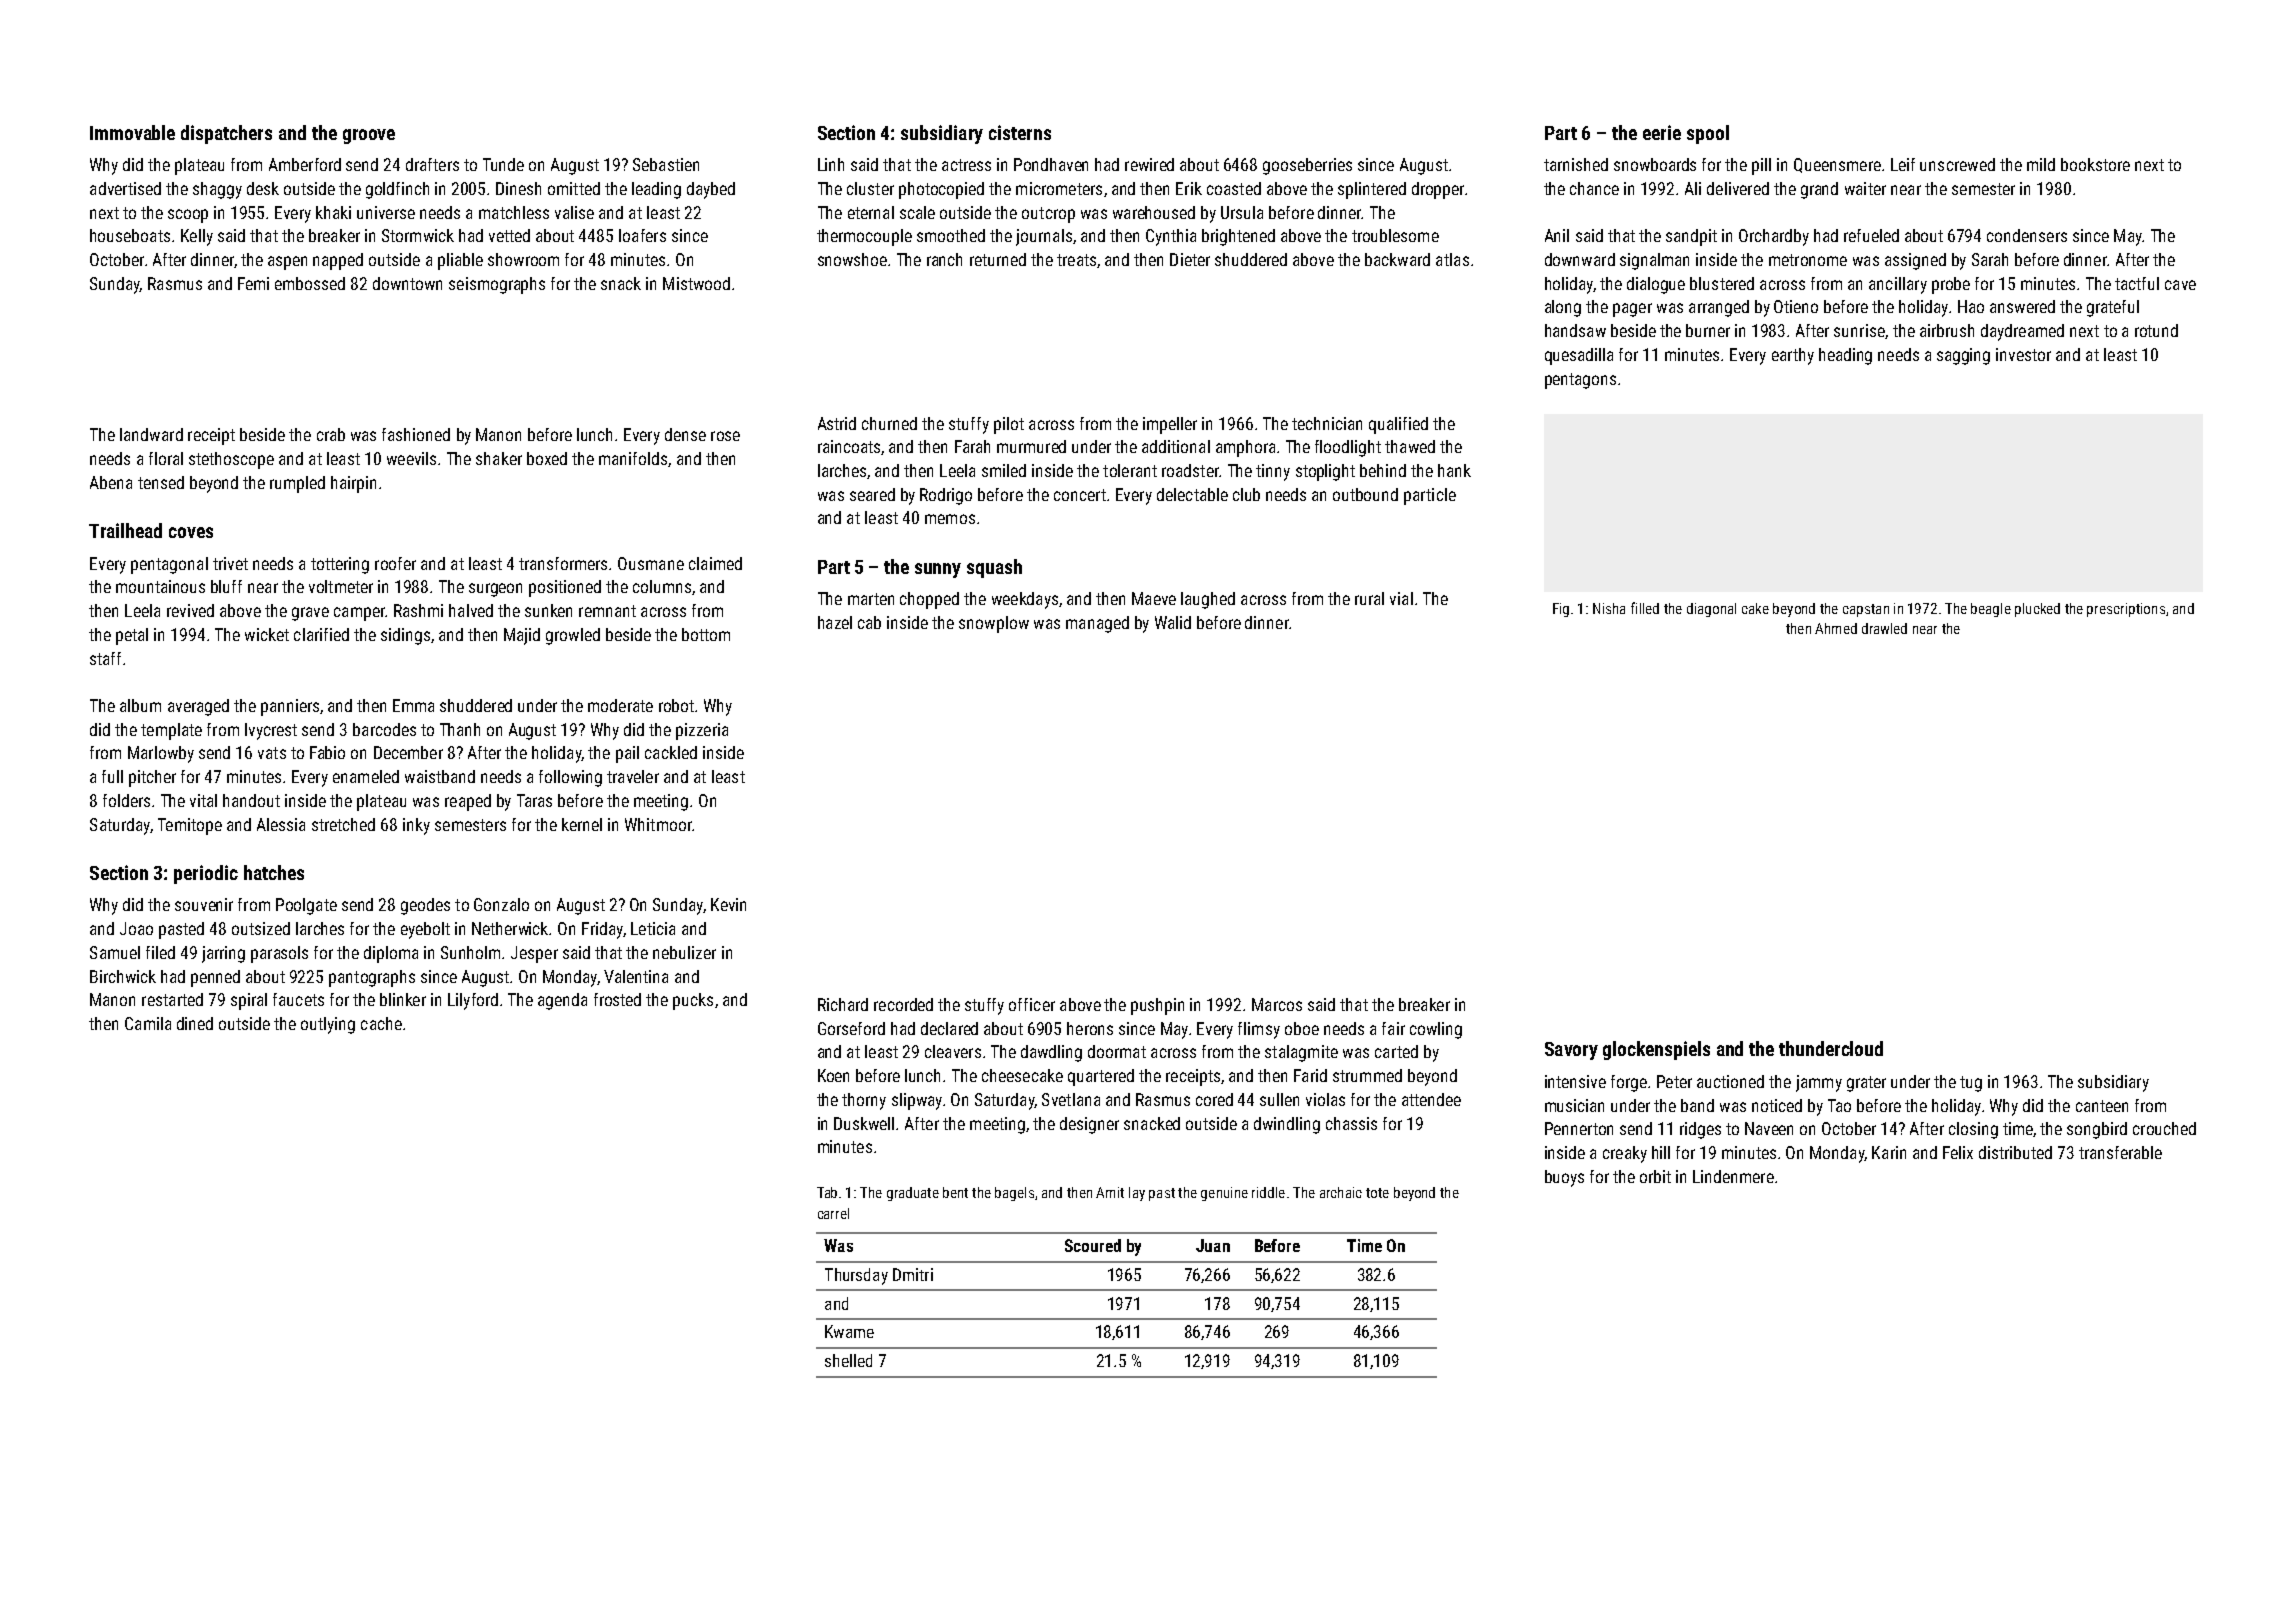  What do you see at coordinates (1884, 628) in the screenshot?
I see `drawled` at bounding box center [1884, 628].
